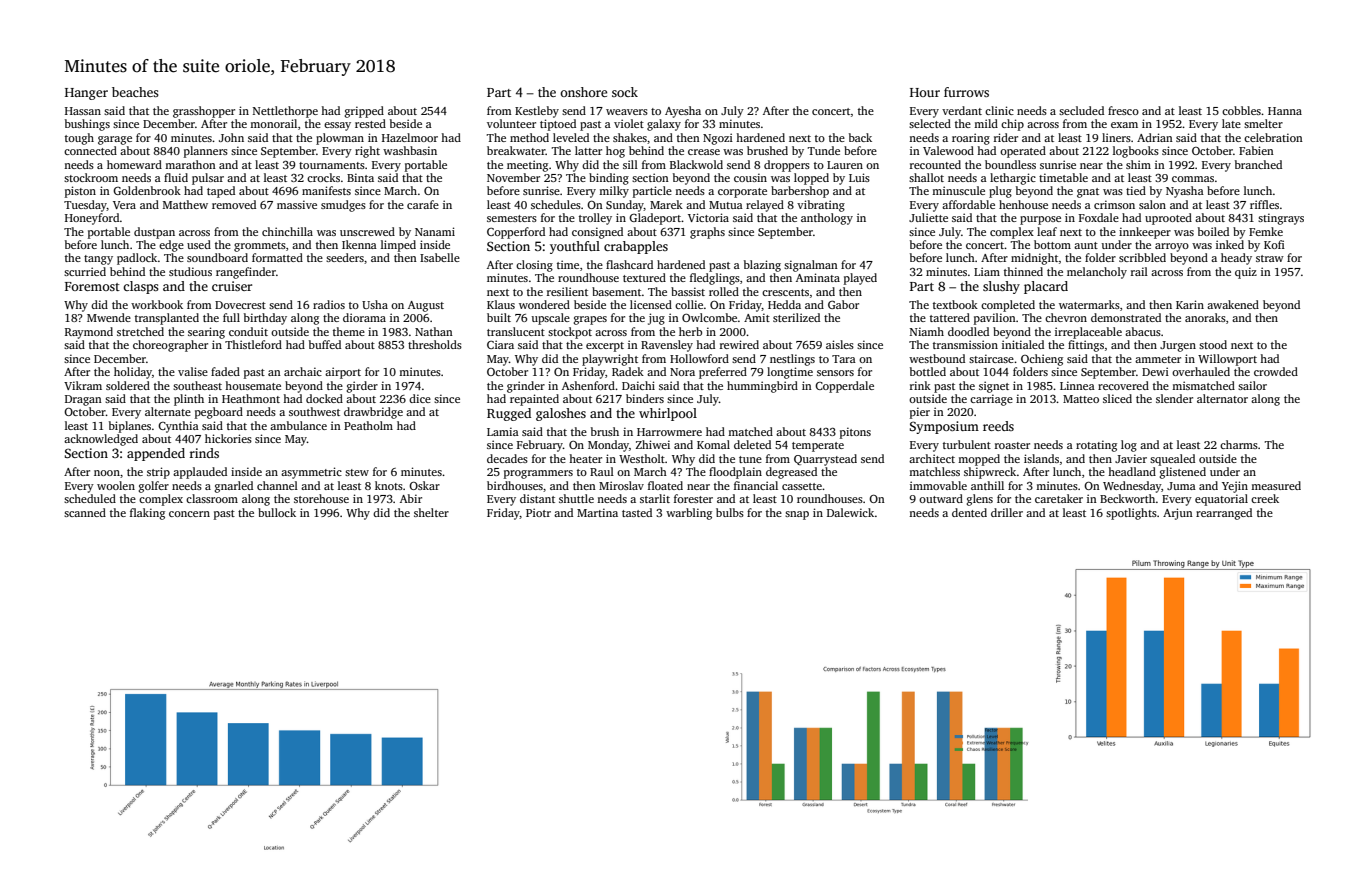  I want to click on unscrewed, so click(367, 231).
